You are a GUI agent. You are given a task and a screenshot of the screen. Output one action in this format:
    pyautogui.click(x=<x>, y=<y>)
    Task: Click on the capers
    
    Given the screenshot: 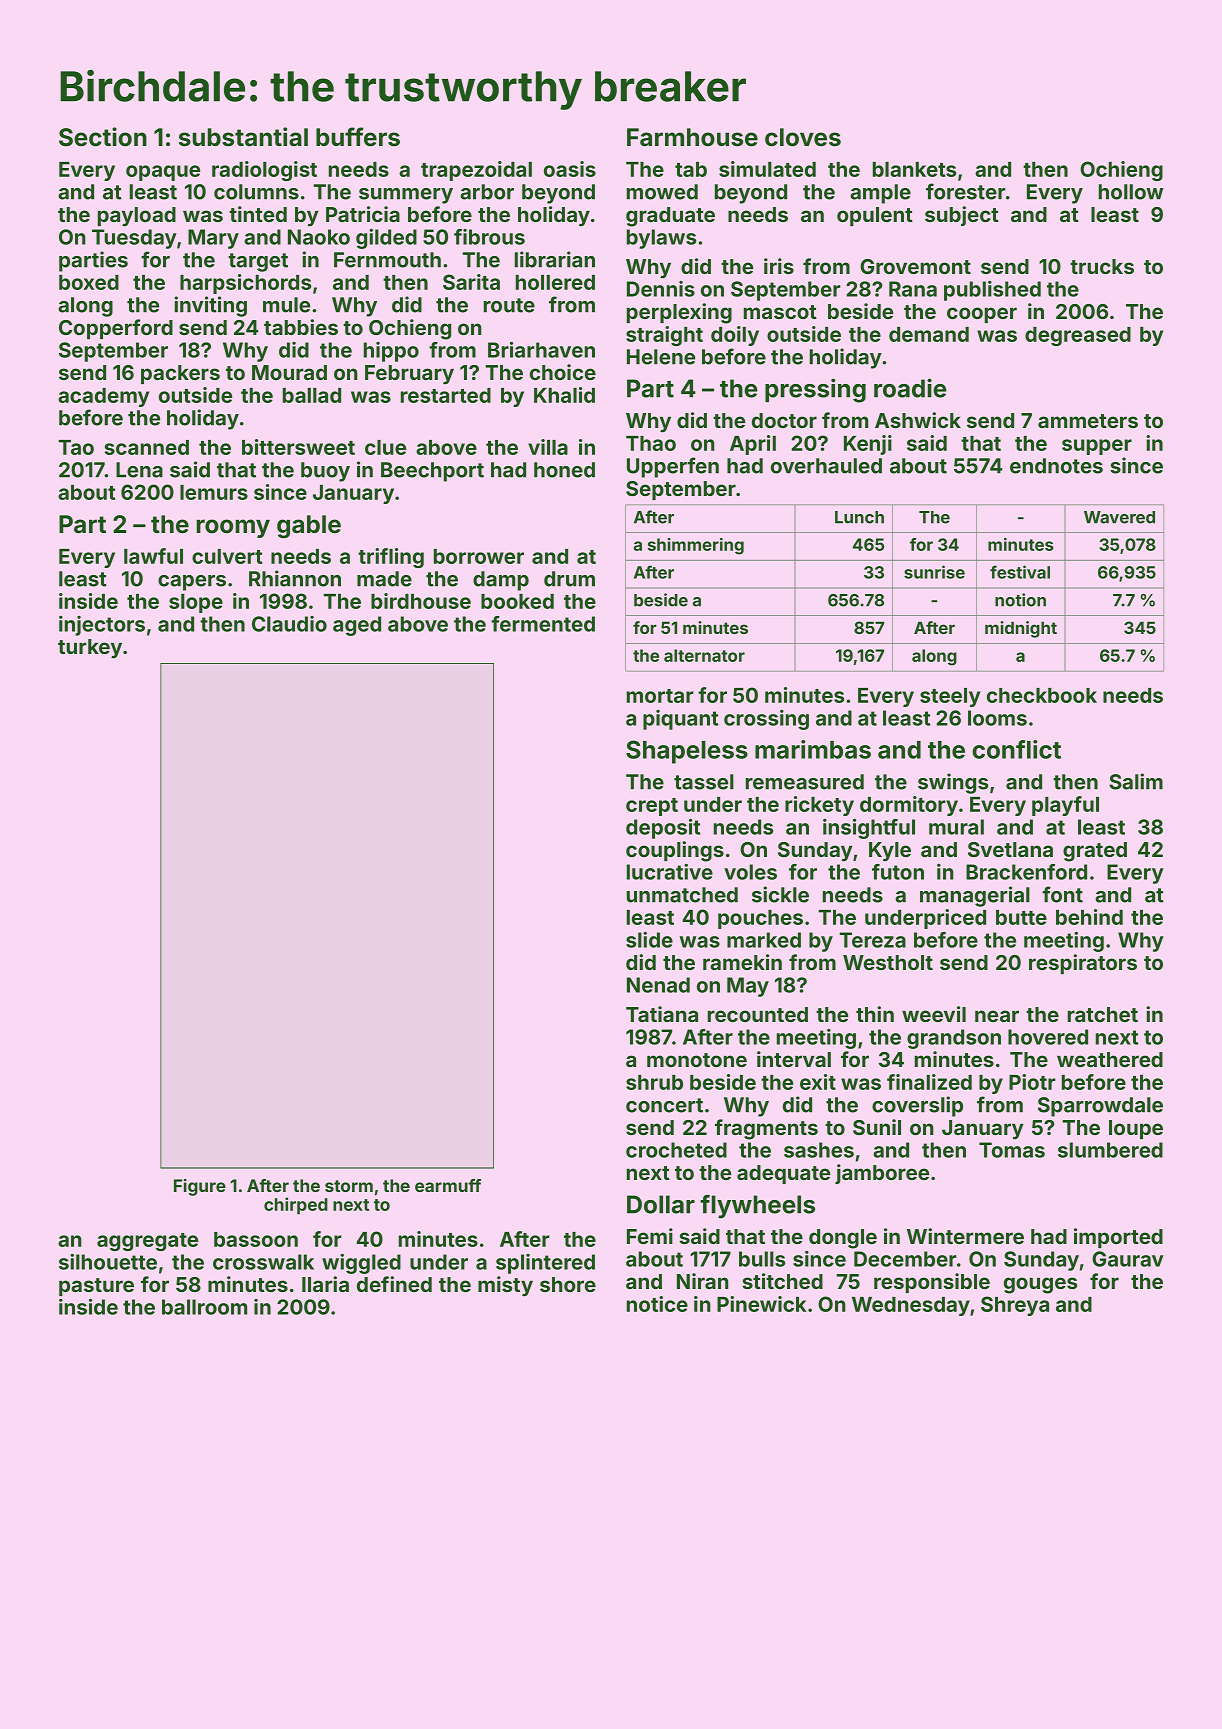 What is the action you would take?
    pyautogui.click(x=192, y=583)
